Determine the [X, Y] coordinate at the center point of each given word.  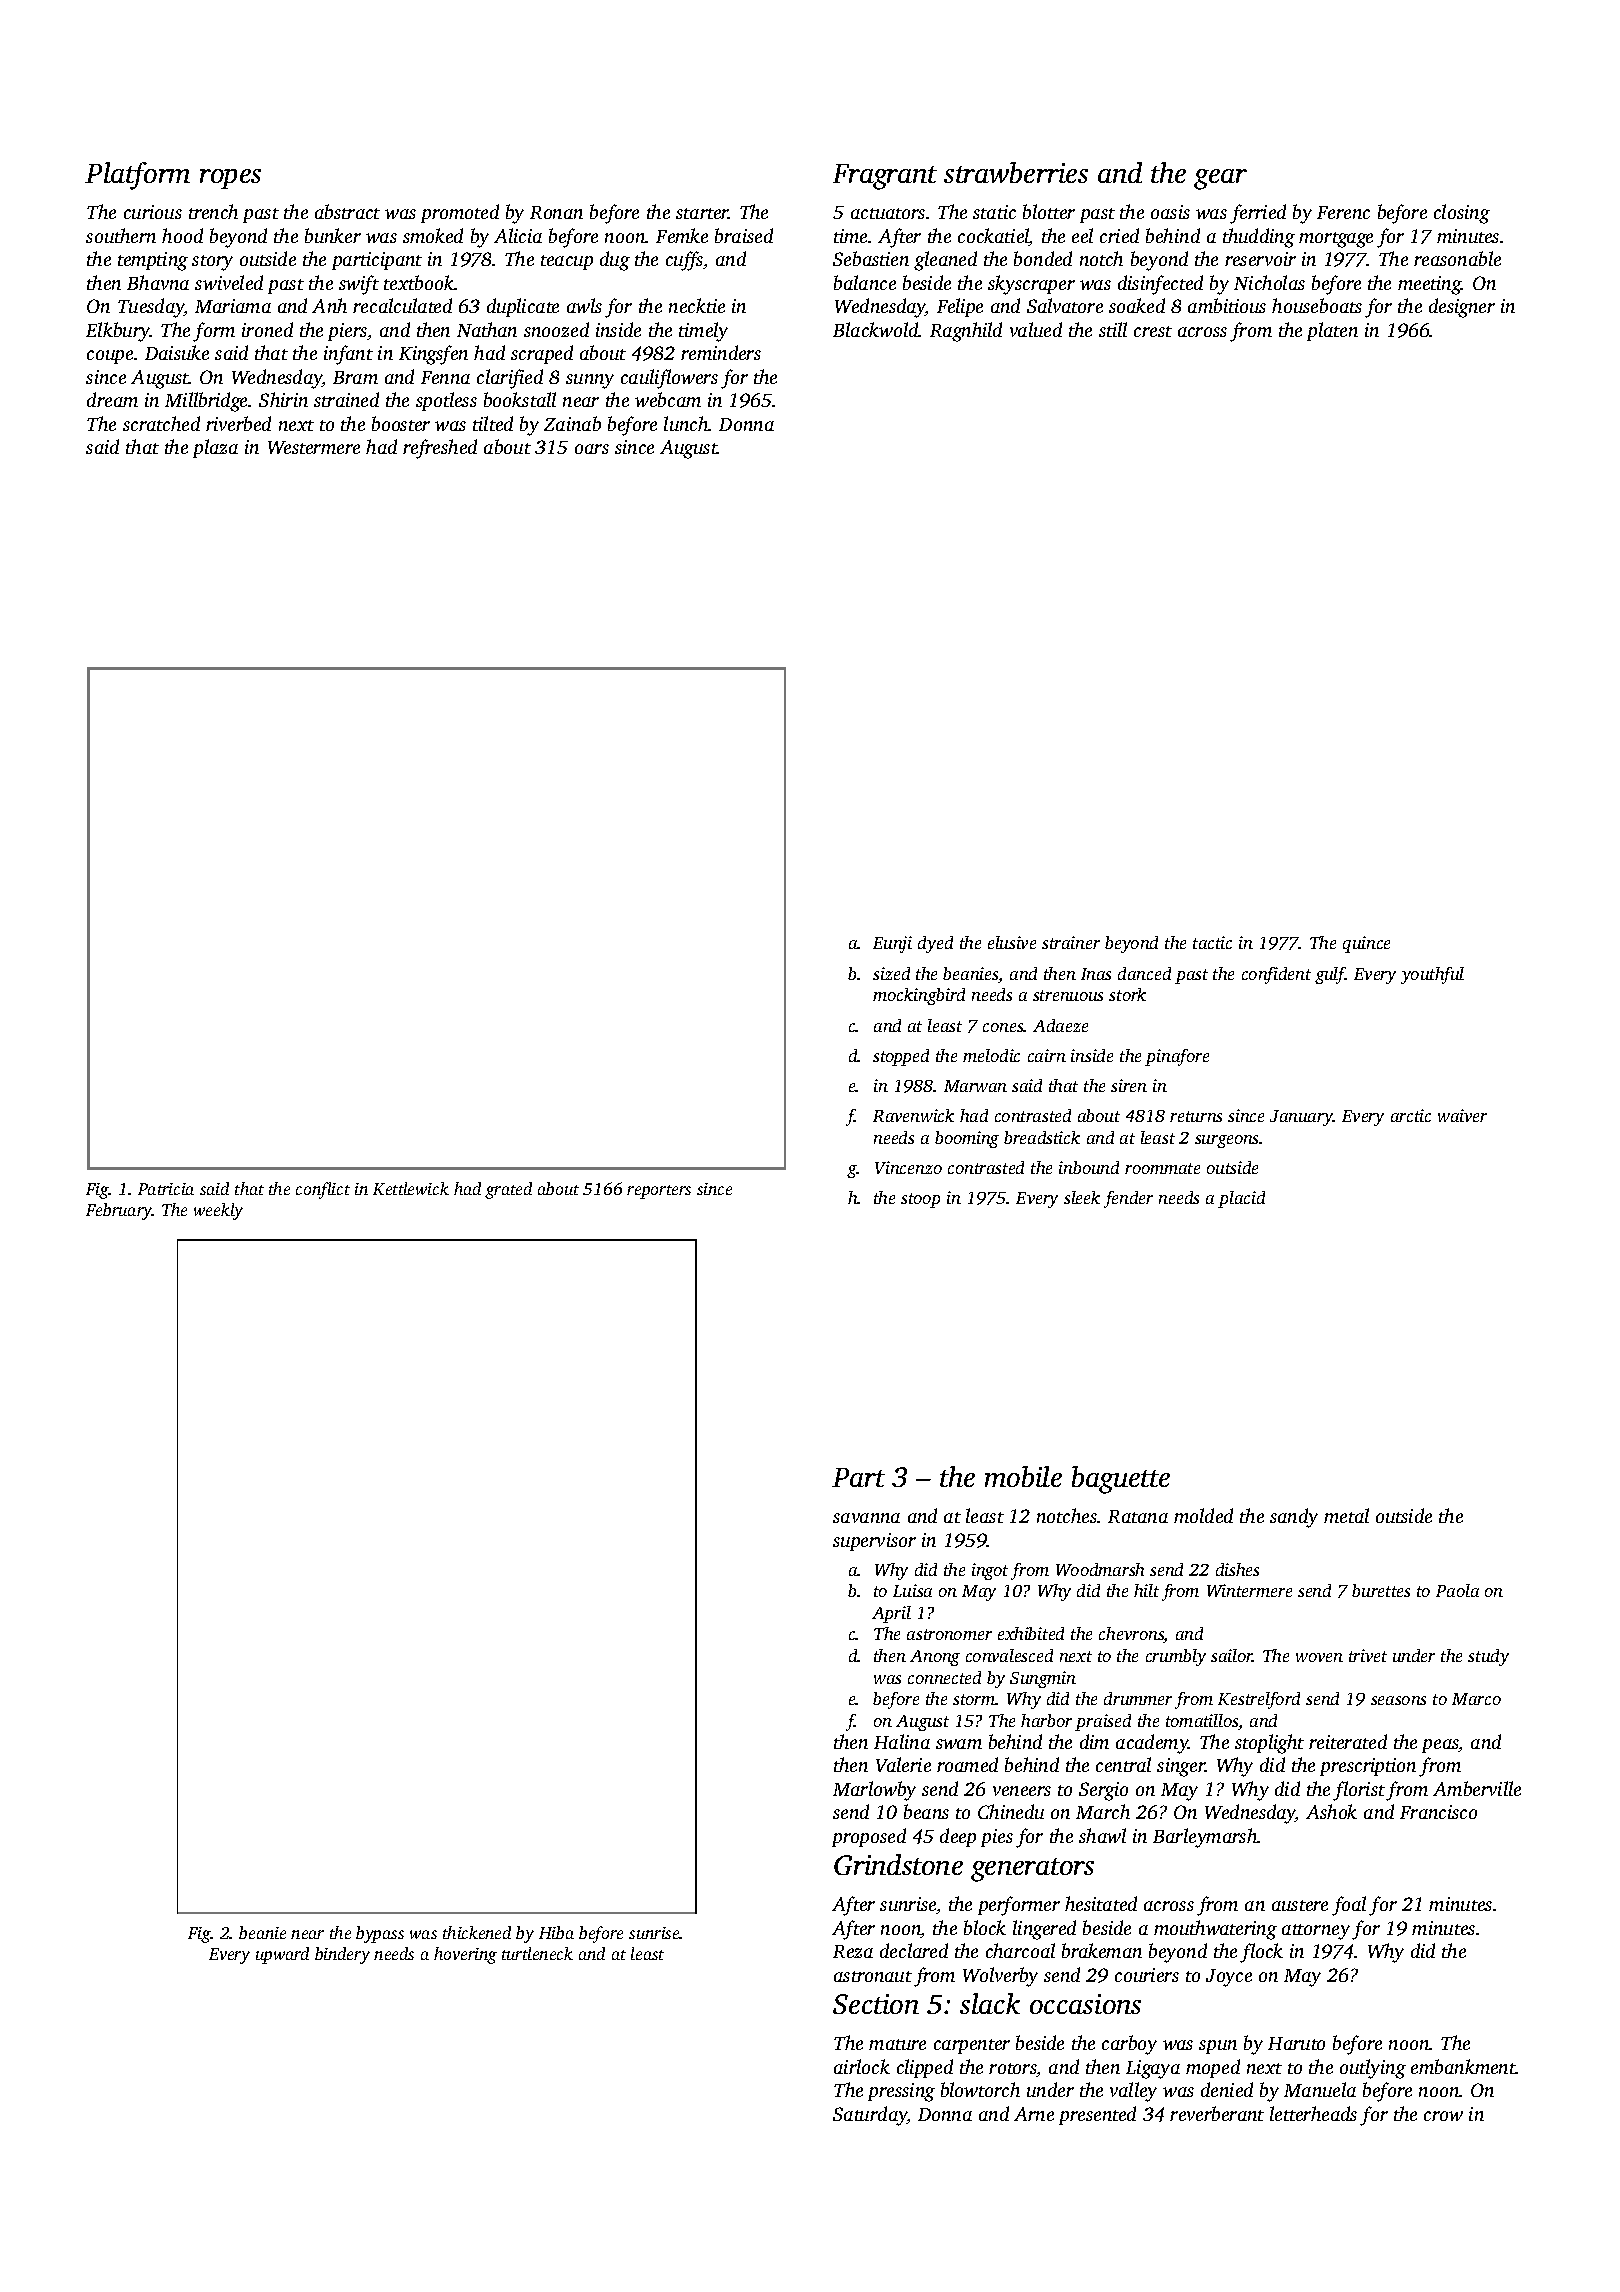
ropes [230, 179]
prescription [1368, 1767]
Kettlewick [411, 1188]
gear [1220, 179]
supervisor [874, 1542]
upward [282, 1955]
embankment [1463, 2066]
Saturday [870, 2116]
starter [702, 213]
